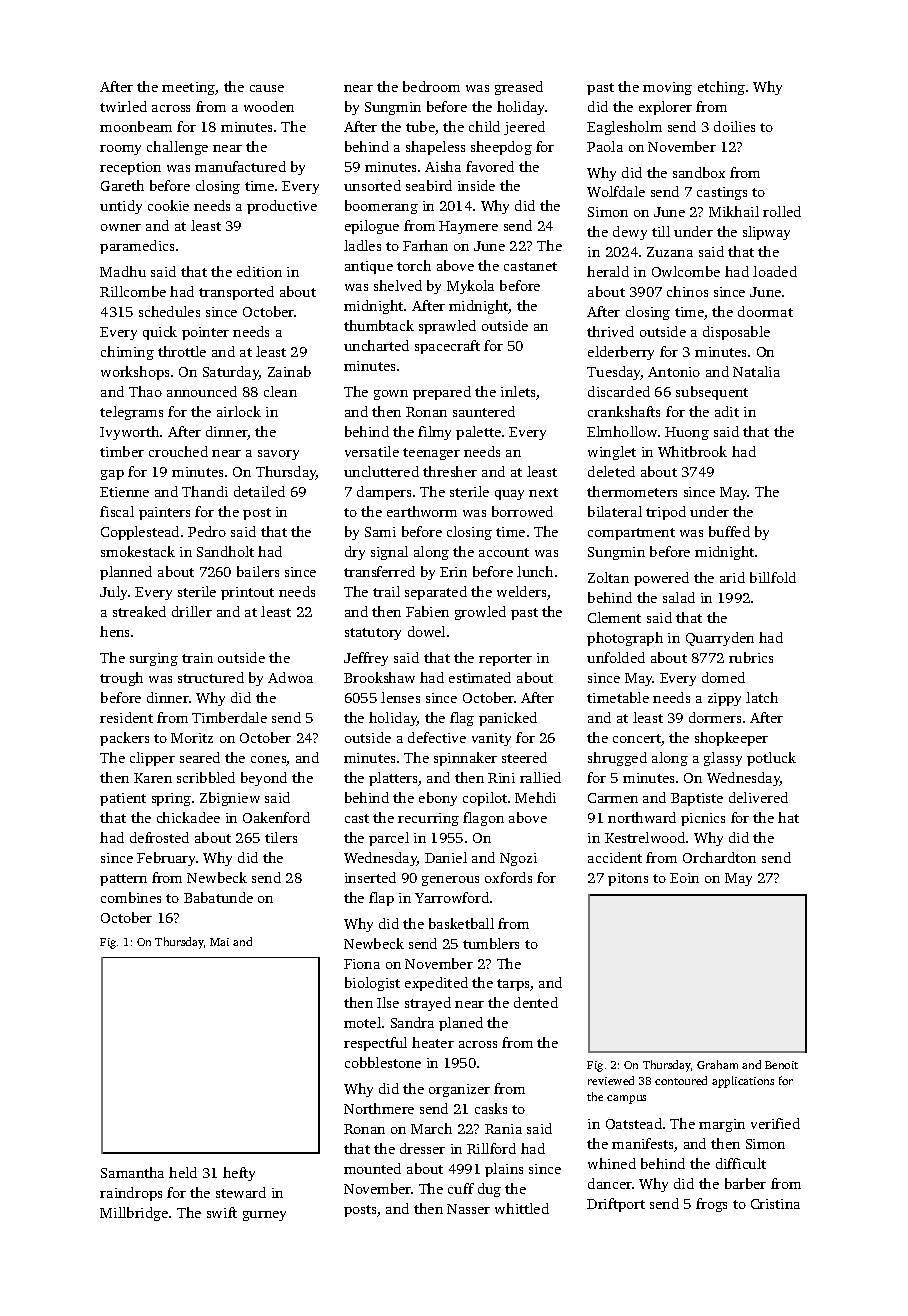  What do you see at coordinates (269, 106) in the screenshot?
I see `wooden` at bounding box center [269, 106].
